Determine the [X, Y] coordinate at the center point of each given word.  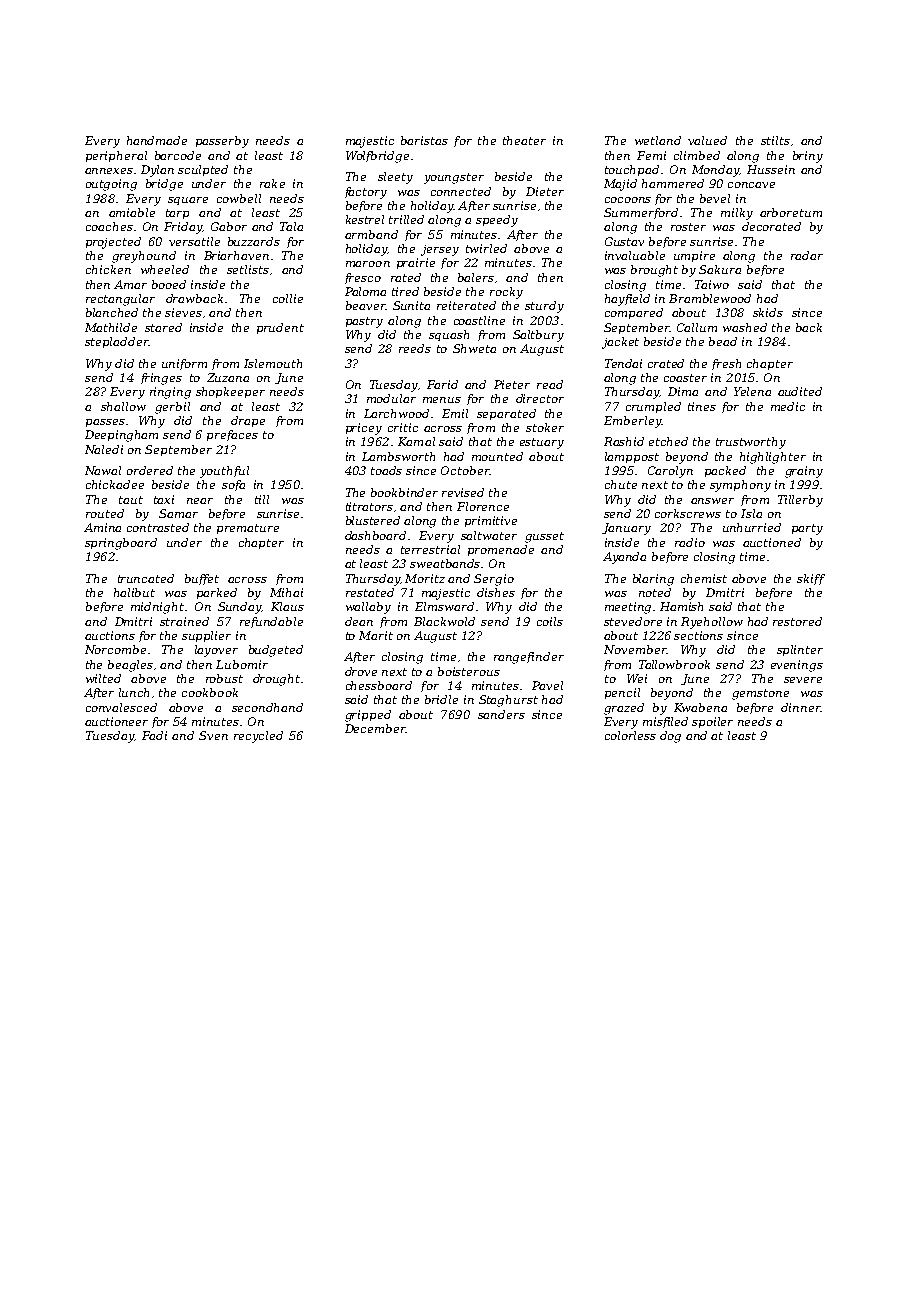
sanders [501, 714]
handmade [157, 140]
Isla [751, 513]
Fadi [154, 735]
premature [248, 529]
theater [524, 140]
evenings [797, 666]
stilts [775, 140]
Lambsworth [398, 456]
